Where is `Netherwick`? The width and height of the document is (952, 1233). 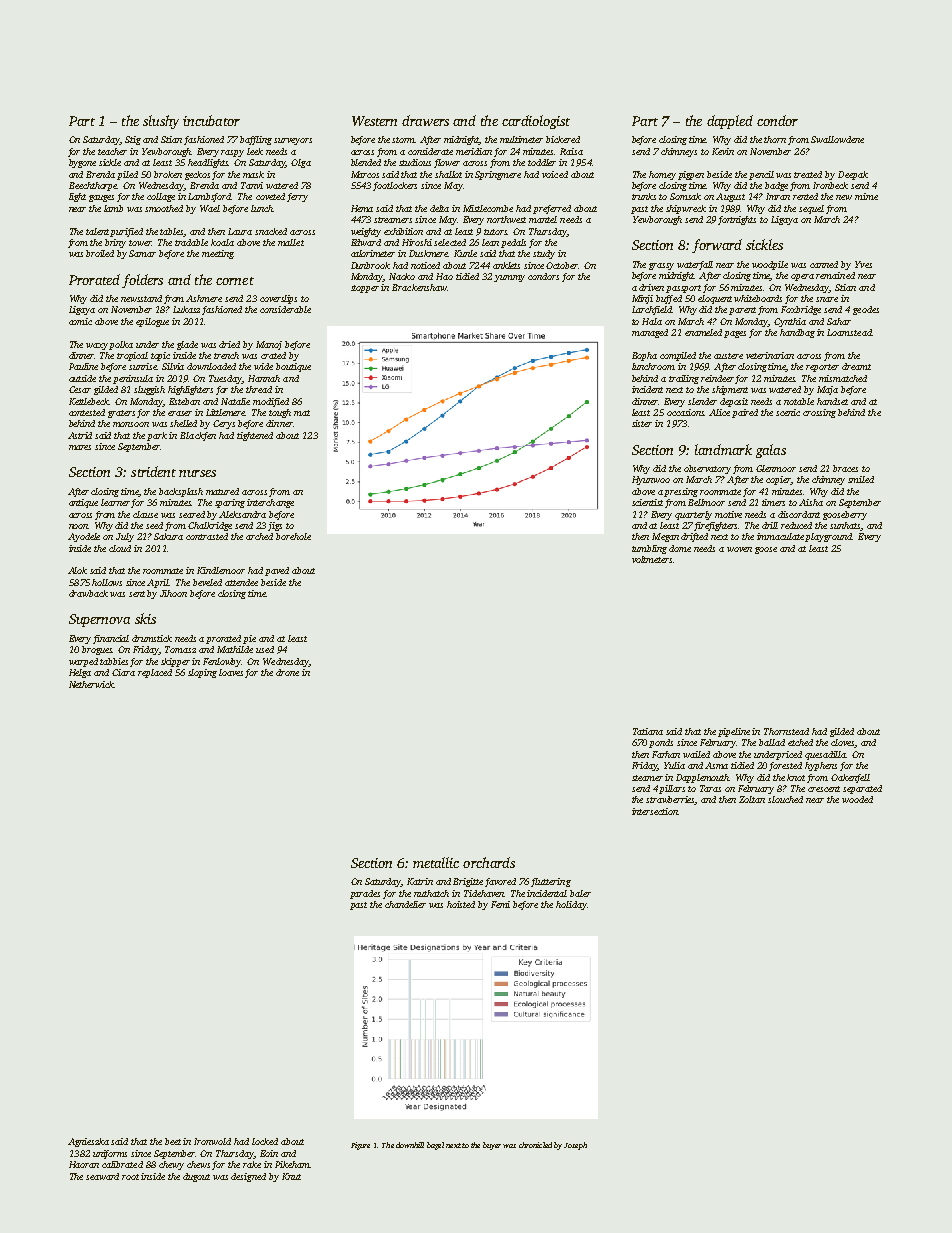 Netherwick is located at coordinates (92, 684).
